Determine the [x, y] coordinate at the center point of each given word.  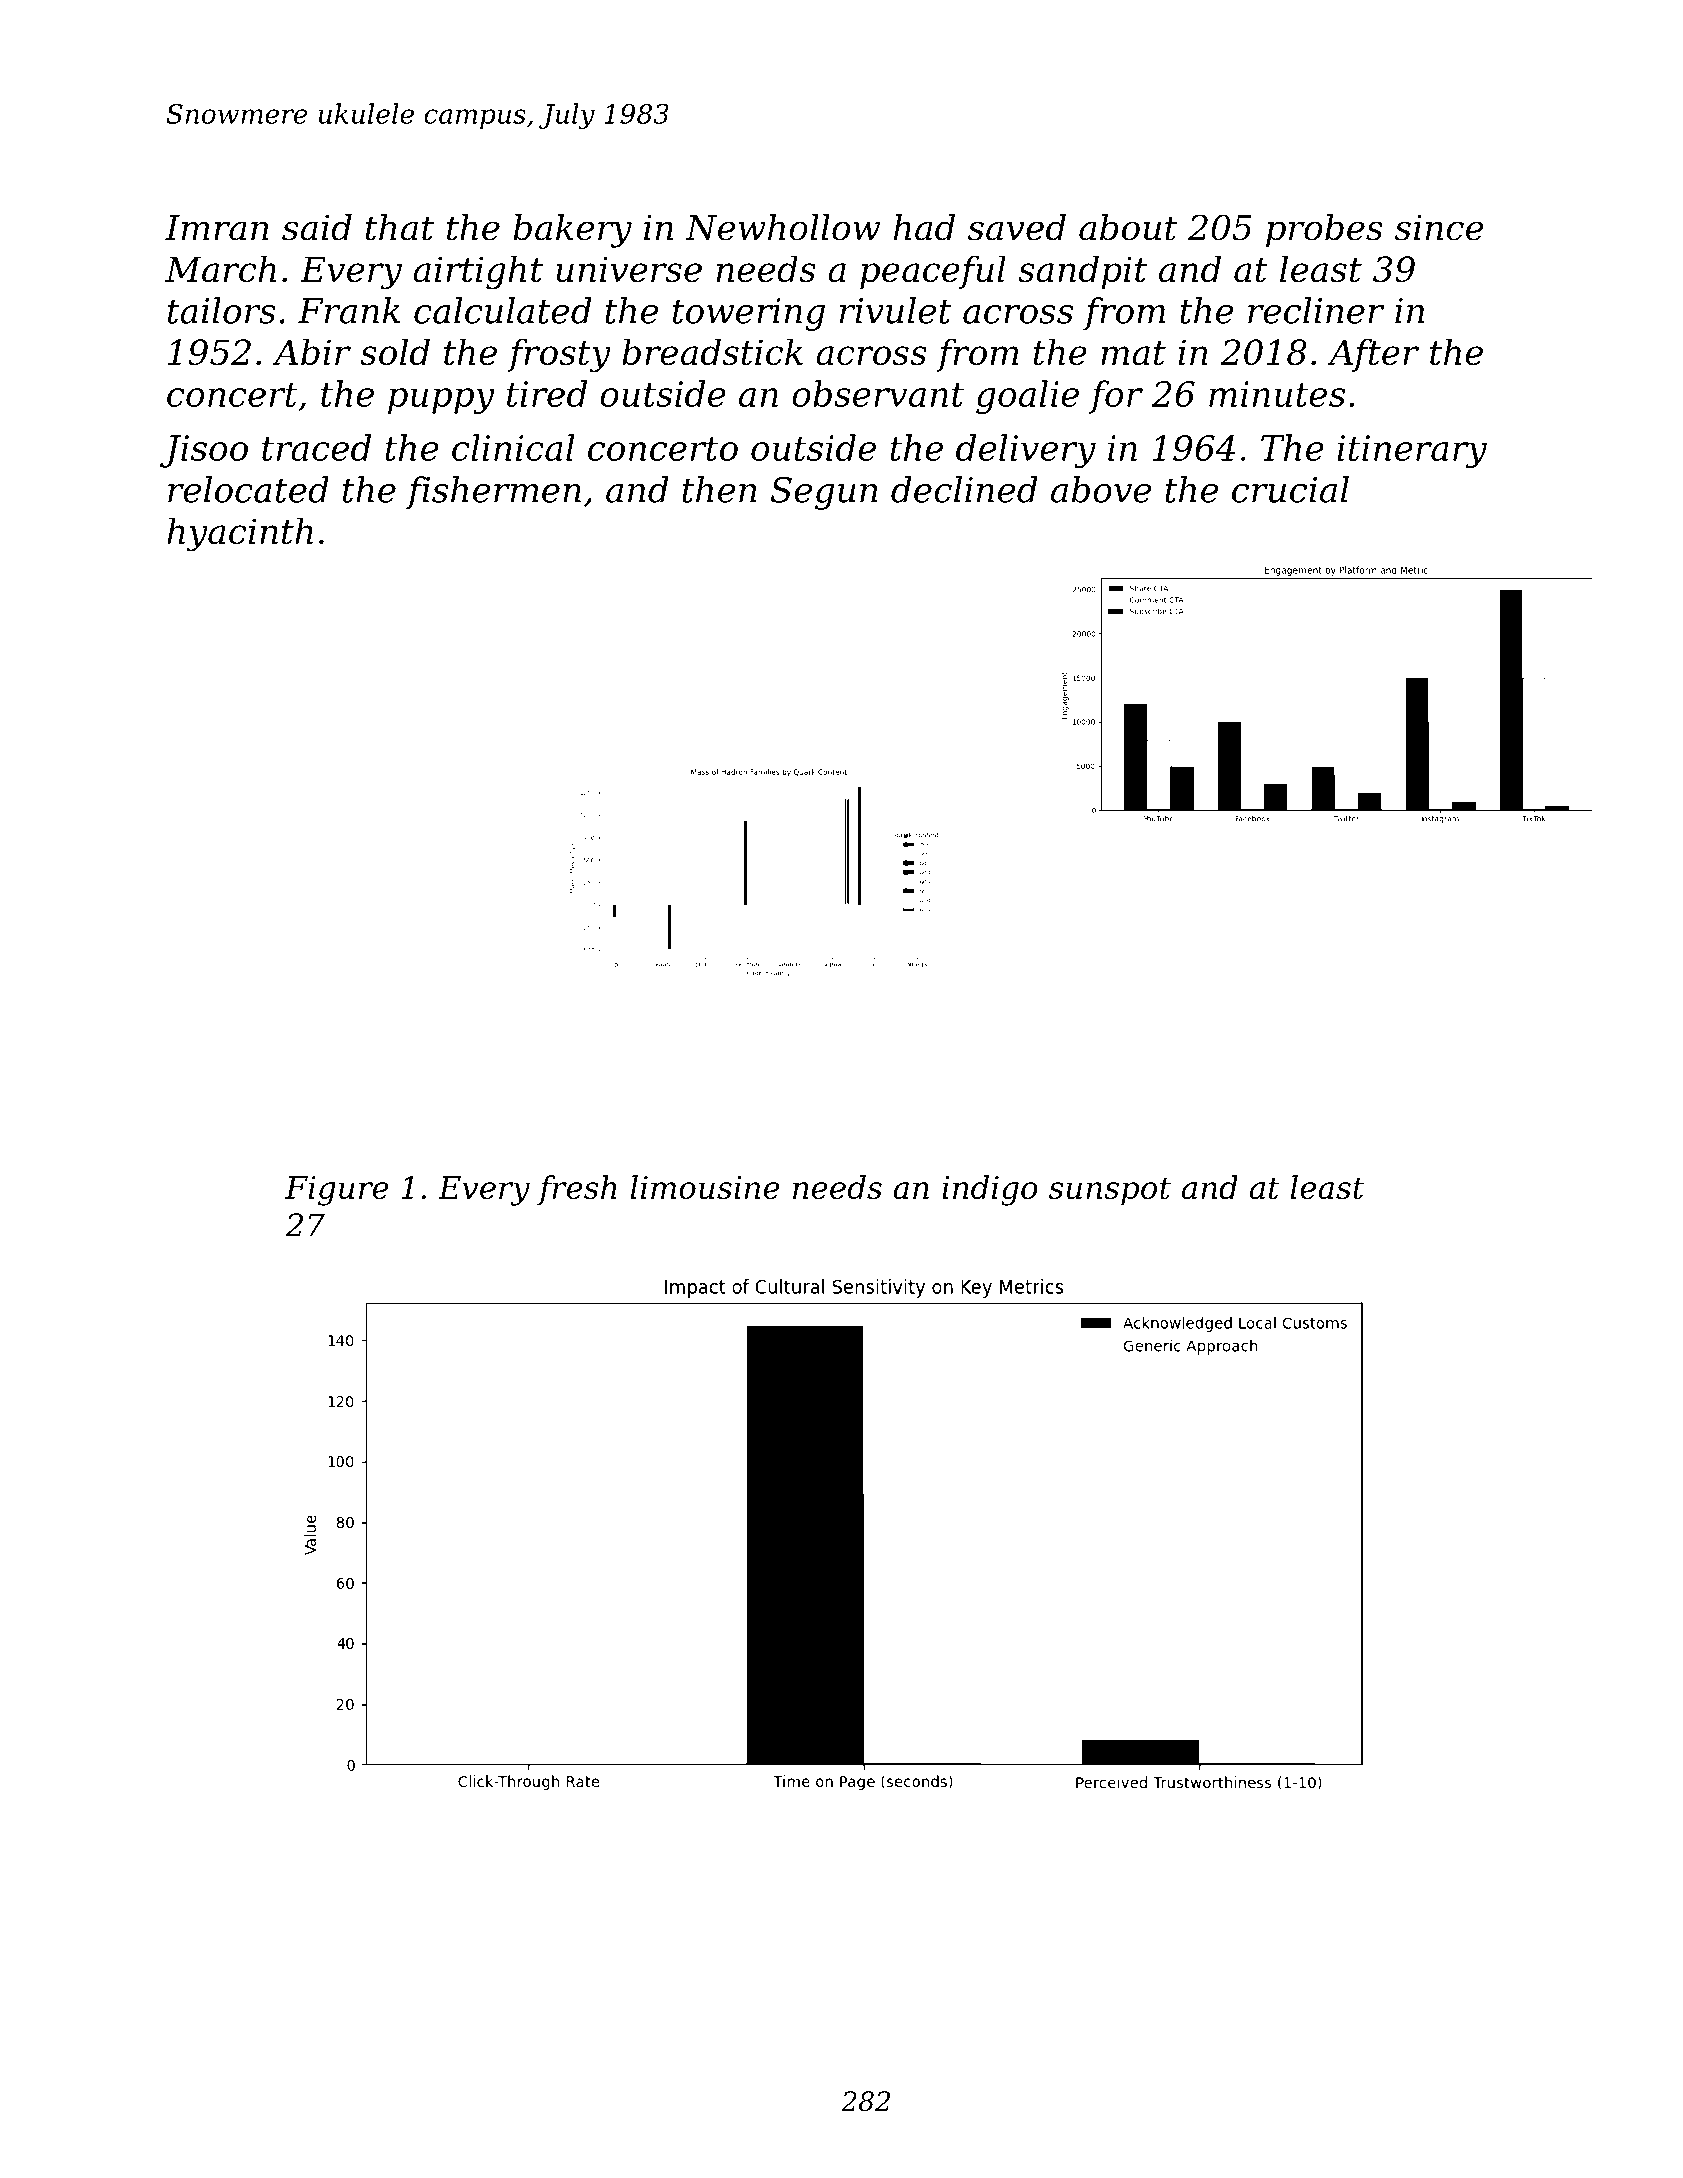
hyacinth [240, 534]
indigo [990, 1190]
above [1101, 489]
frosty [559, 355]
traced [316, 447]
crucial [1290, 489]
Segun [824, 493]
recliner [1316, 310]
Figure [337, 1191]
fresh [577, 1190]
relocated [248, 489]
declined [964, 489]
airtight [478, 272]
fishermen [493, 493]
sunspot [1110, 1191]
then [719, 489]
